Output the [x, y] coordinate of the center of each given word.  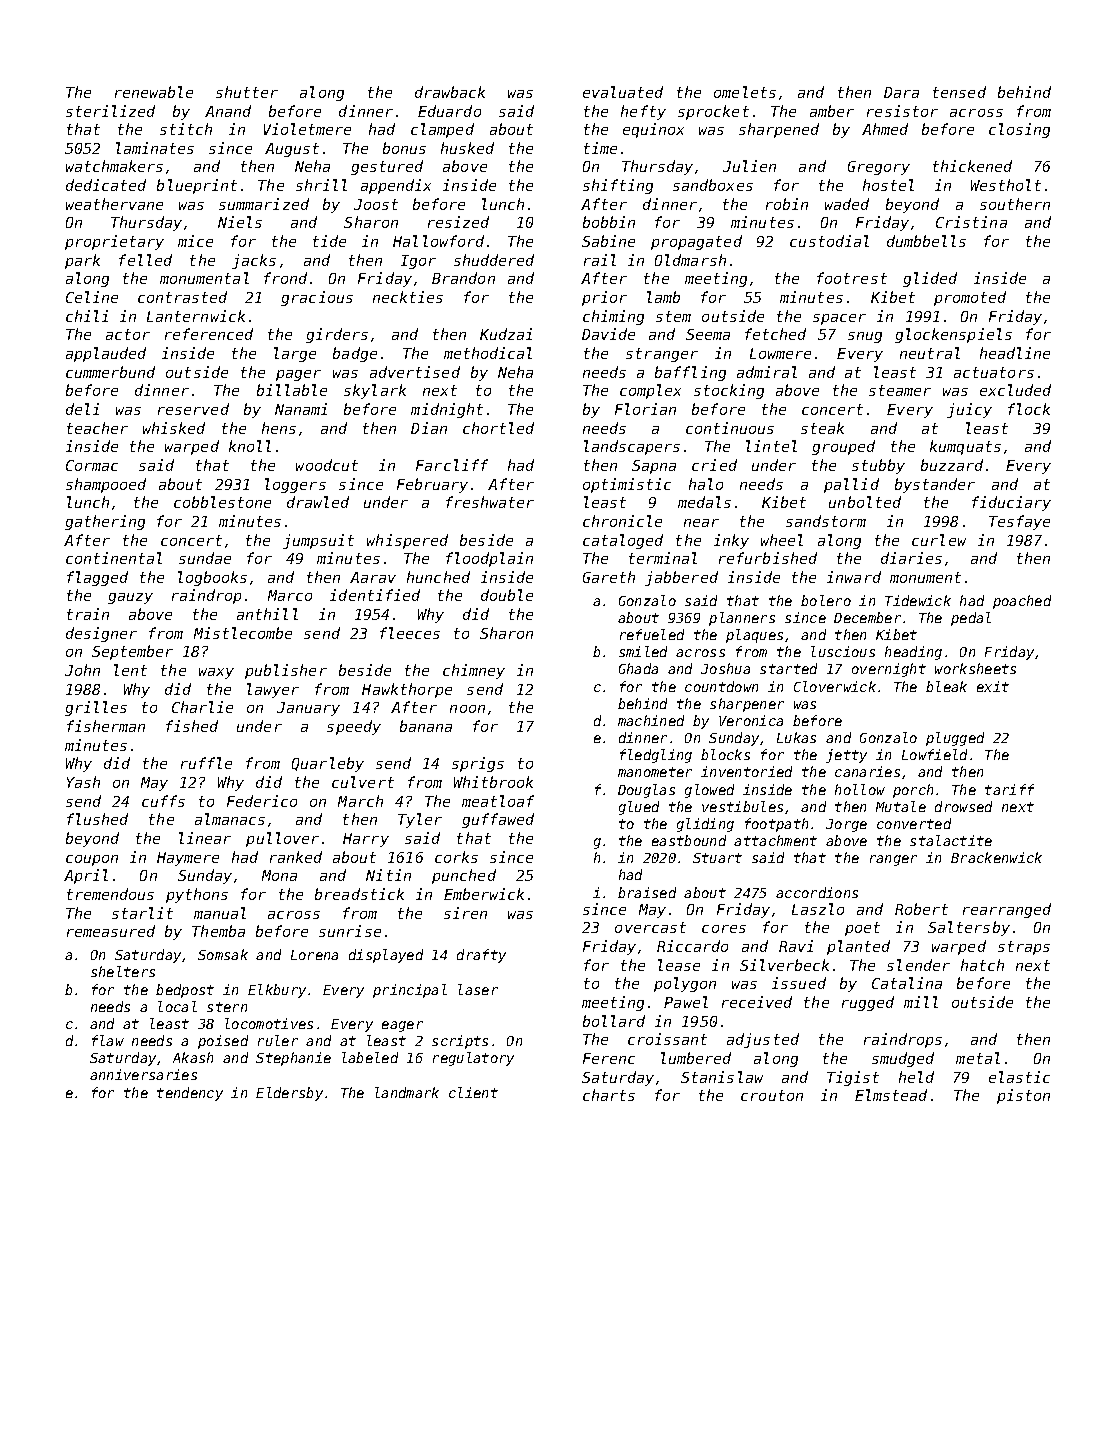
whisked [174, 428]
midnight [447, 410]
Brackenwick [996, 857]
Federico [262, 801]
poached [1022, 602]
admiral [767, 372]
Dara [901, 92]
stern [227, 1007]
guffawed [498, 820]
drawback [450, 92]
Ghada [638, 668]
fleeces [410, 633]
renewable [154, 92]
